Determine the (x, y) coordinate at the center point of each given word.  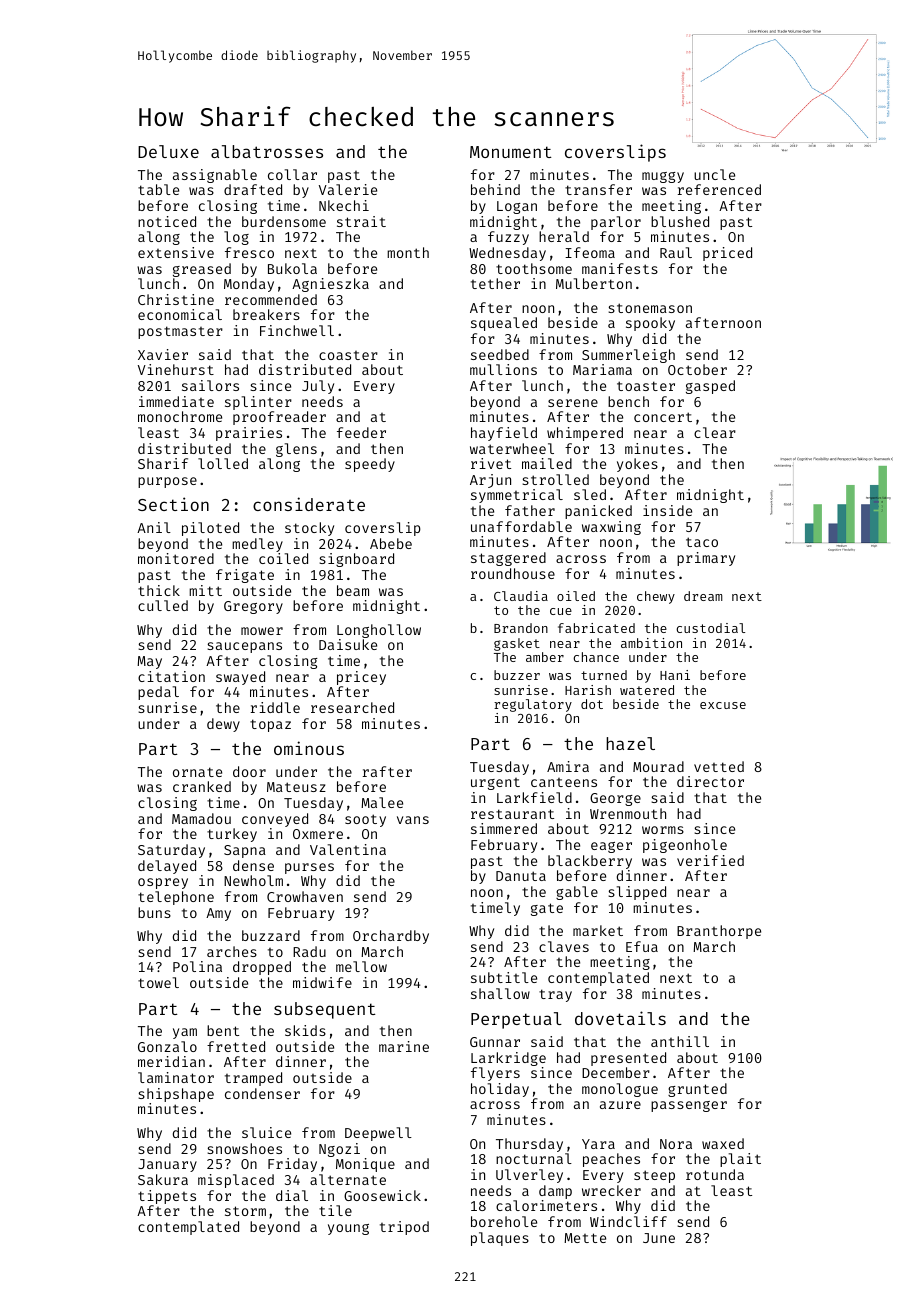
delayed (167, 867)
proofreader (279, 418)
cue (561, 611)
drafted (253, 189)
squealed (504, 324)
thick (159, 590)
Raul (676, 252)
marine (404, 1046)
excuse (723, 705)
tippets (167, 1197)
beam (353, 590)
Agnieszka (330, 285)
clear (715, 432)
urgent (495, 784)
